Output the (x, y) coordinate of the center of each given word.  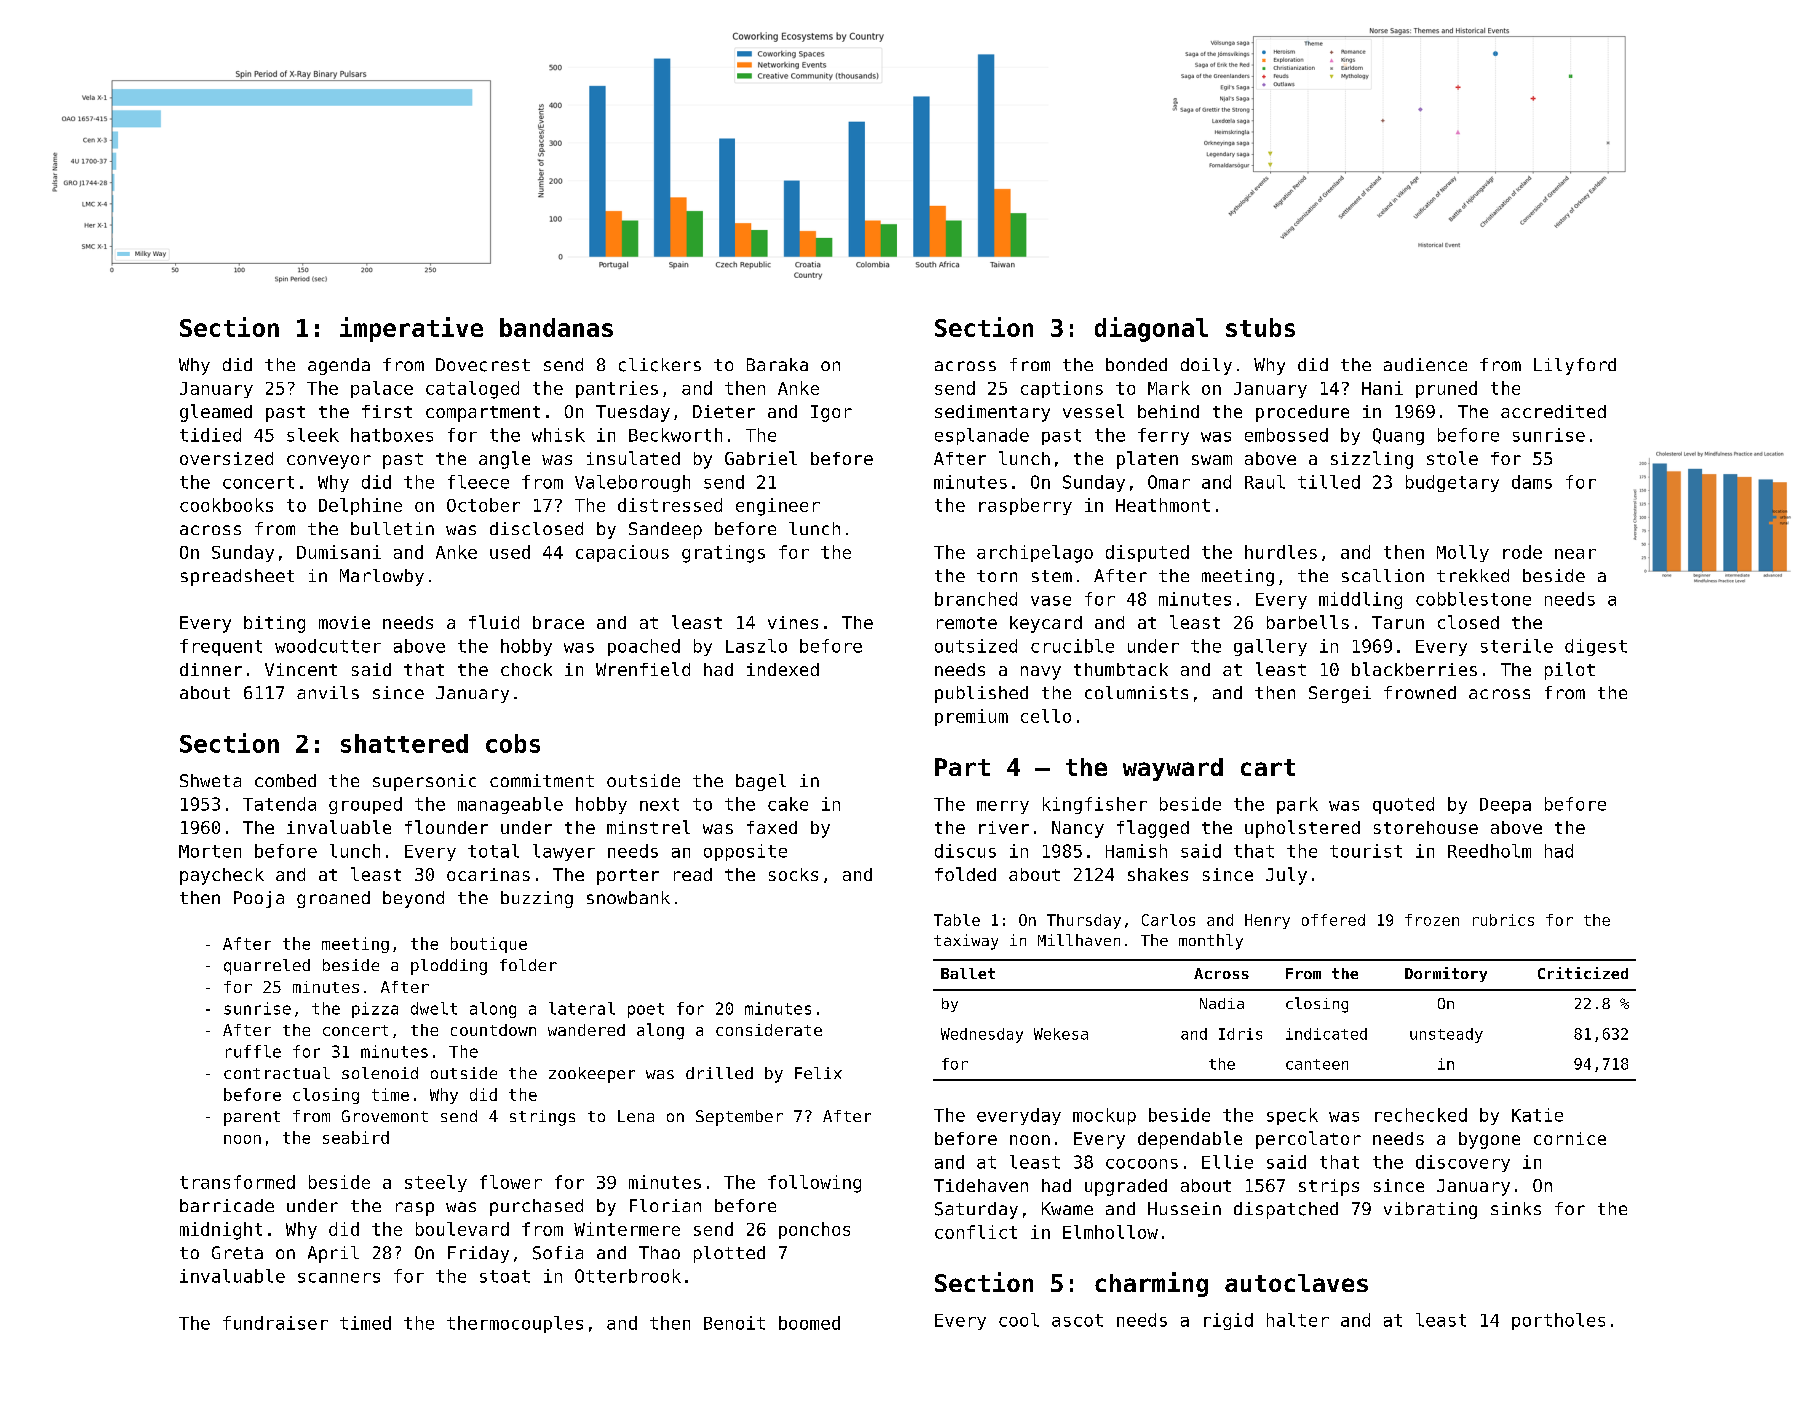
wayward (1173, 769)
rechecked (1421, 1115)
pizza (375, 1010)
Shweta (210, 780)
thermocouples (515, 1324)
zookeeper (592, 1075)
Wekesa (1061, 1034)
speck (1292, 1116)
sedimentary (992, 413)
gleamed (216, 413)
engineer (778, 507)
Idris (1240, 1034)
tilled (1329, 482)
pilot (1570, 671)
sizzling (1372, 460)
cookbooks (226, 505)
